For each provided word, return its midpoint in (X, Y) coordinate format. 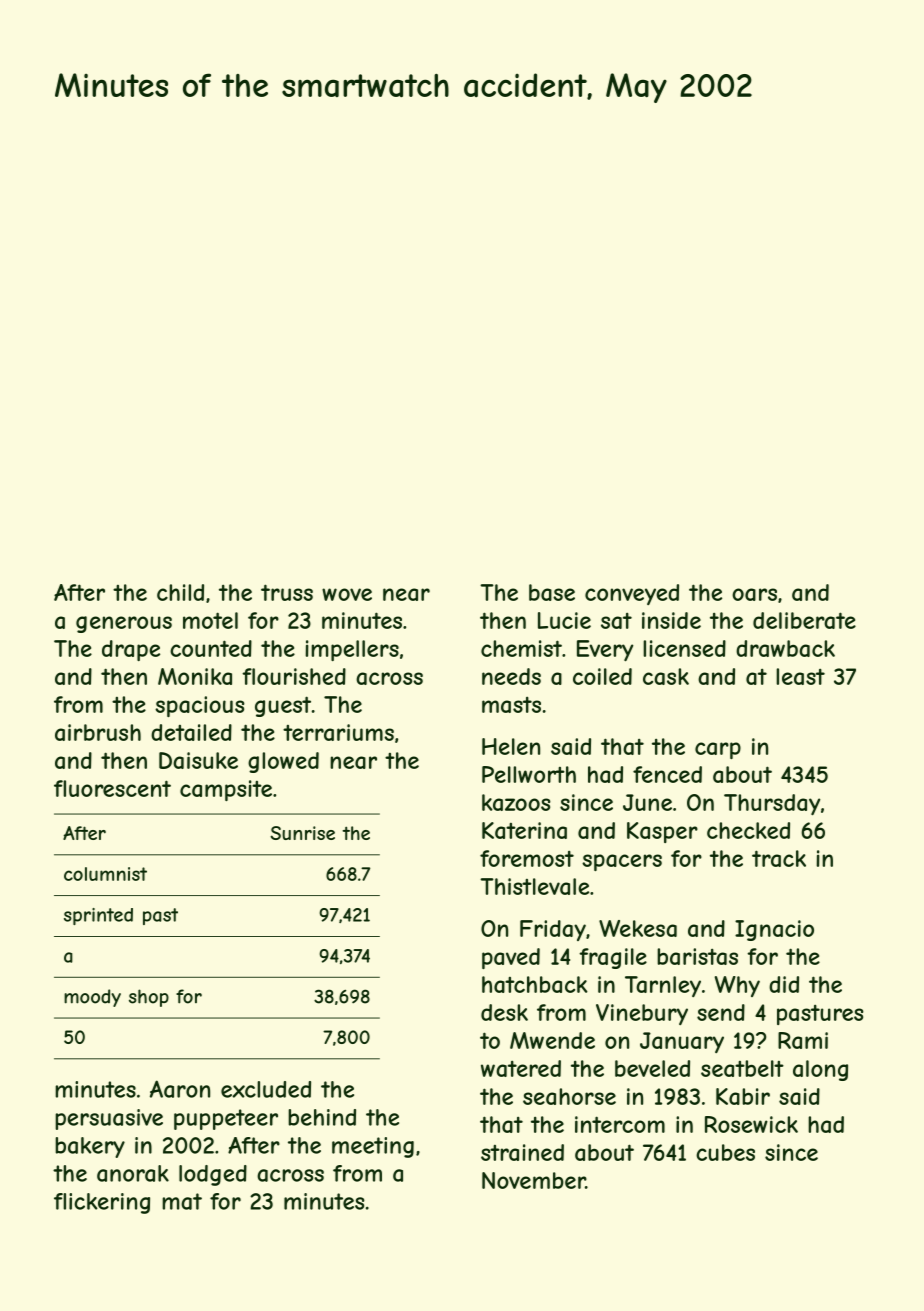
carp (718, 750)
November (533, 1180)
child (180, 592)
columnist (105, 874)
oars (754, 594)
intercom (620, 1124)
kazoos (516, 802)
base (552, 592)
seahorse (569, 1096)
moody (92, 998)
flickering (102, 1203)
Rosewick (751, 1124)
